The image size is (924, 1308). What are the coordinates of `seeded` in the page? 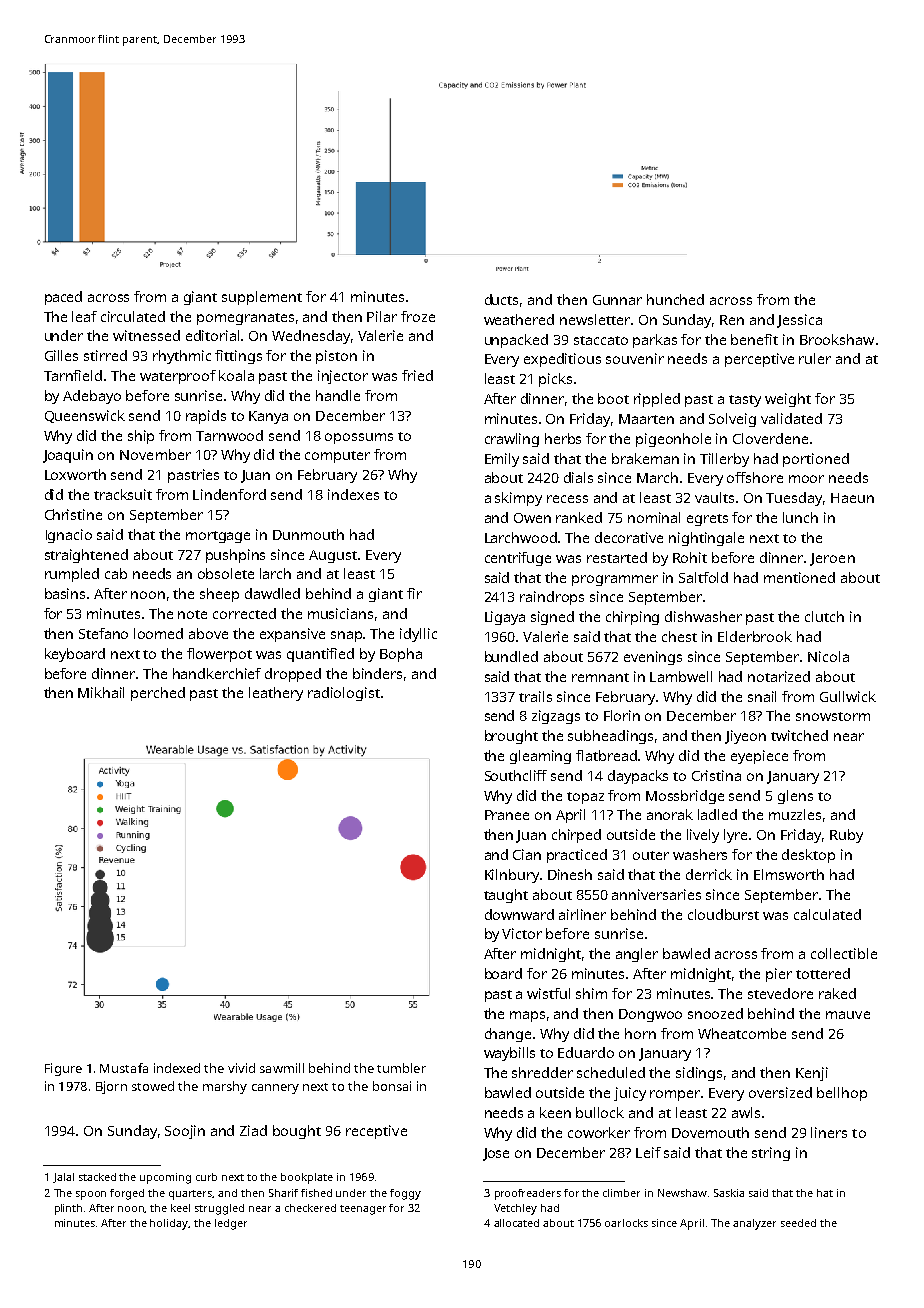 It's located at (798, 1223).
